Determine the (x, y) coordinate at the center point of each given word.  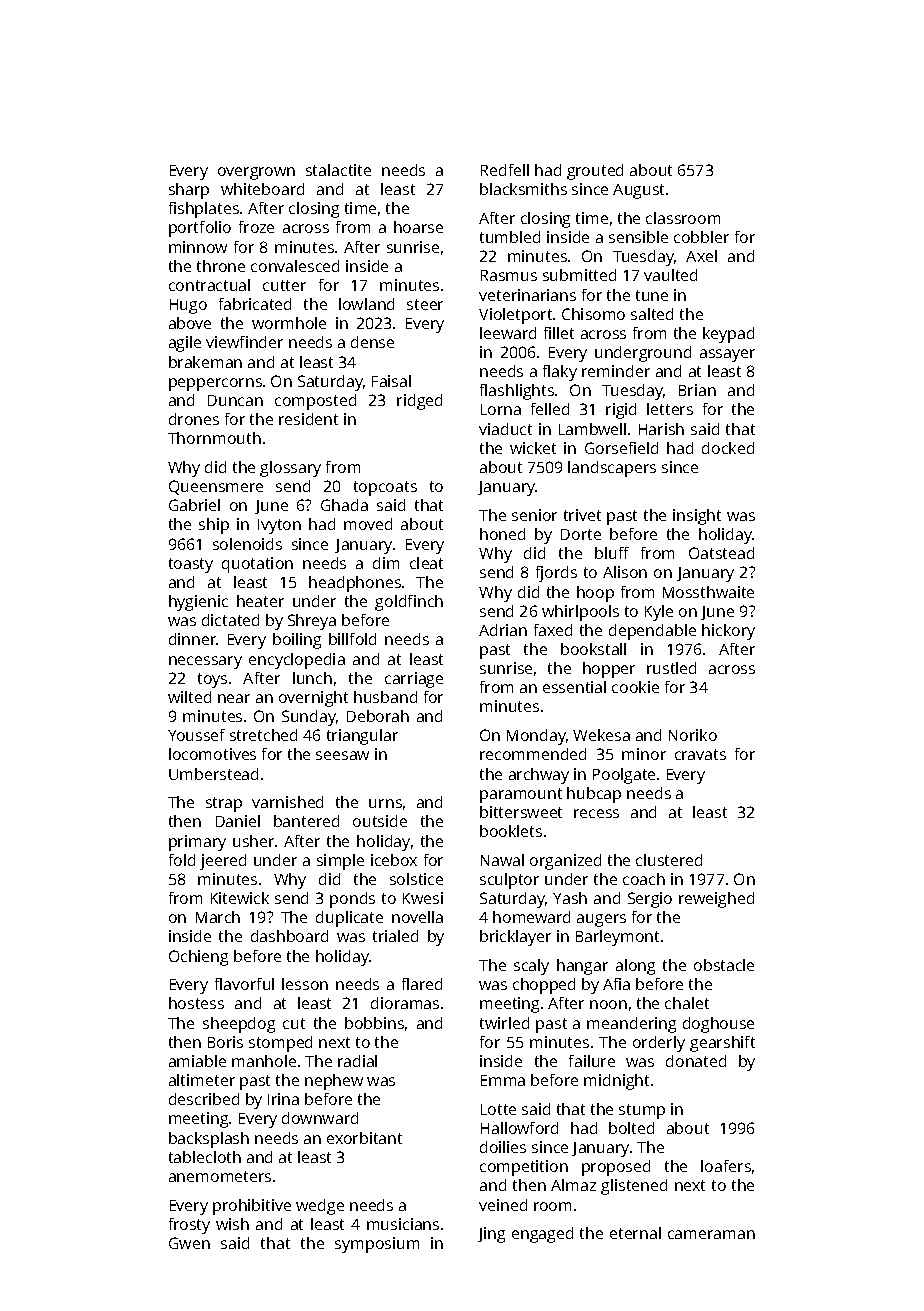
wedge (320, 1207)
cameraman (711, 1234)
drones (194, 419)
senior (534, 515)
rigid (621, 411)
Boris (225, 1042)
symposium (377, 1245)
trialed (395, 936)
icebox (394, 860)
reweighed (716, 900)
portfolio (200, 229)
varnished (287, 802)
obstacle (724, 965)
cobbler (701, 237)
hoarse (418, 227)
